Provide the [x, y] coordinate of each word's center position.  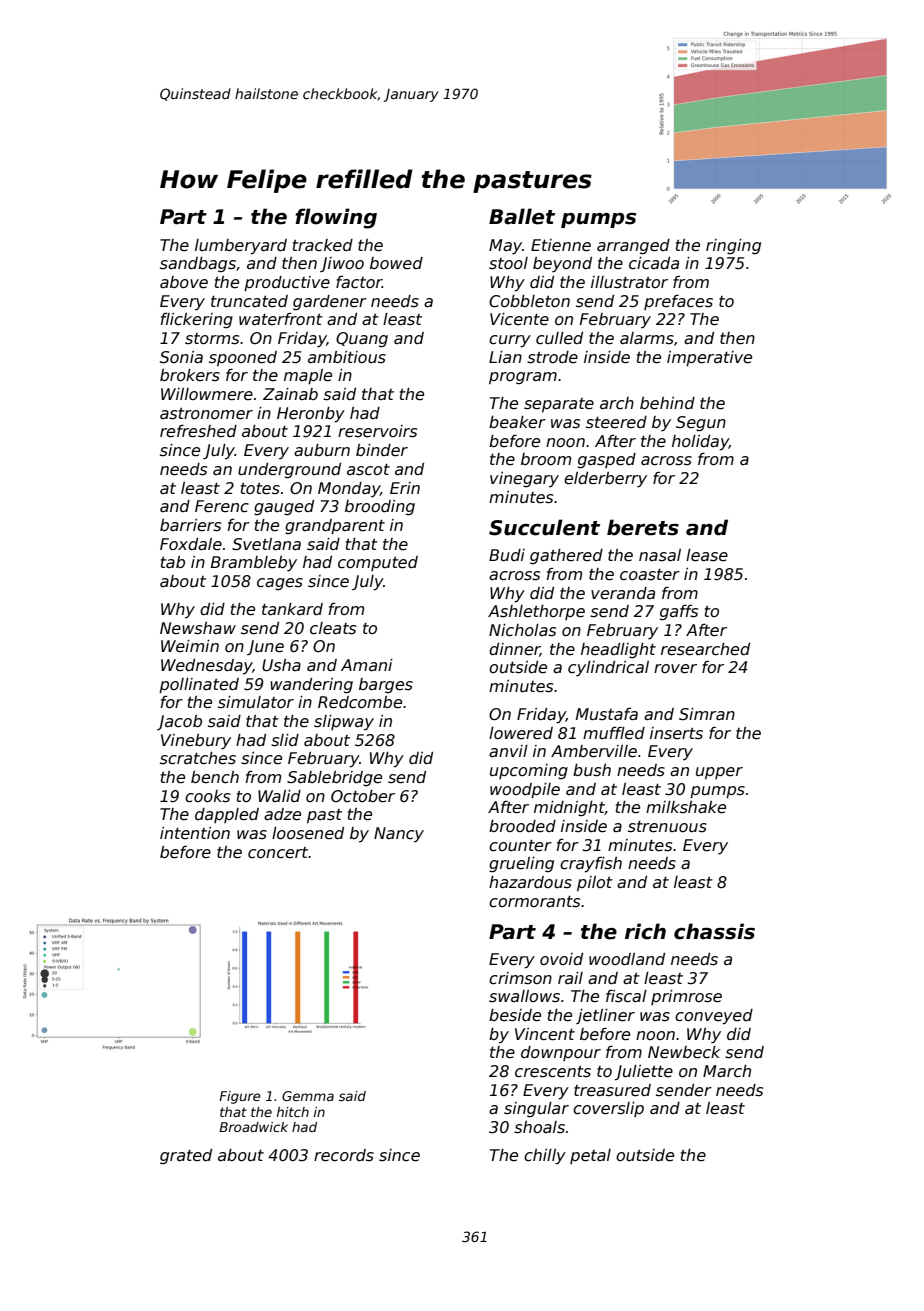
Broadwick [253, 1127]
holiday [700, 443]
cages [280, 584]
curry [510, 341]
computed [378, 563]
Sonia [181, 357]
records [344, 1155]
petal [590, 1156]
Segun [701, 423]
